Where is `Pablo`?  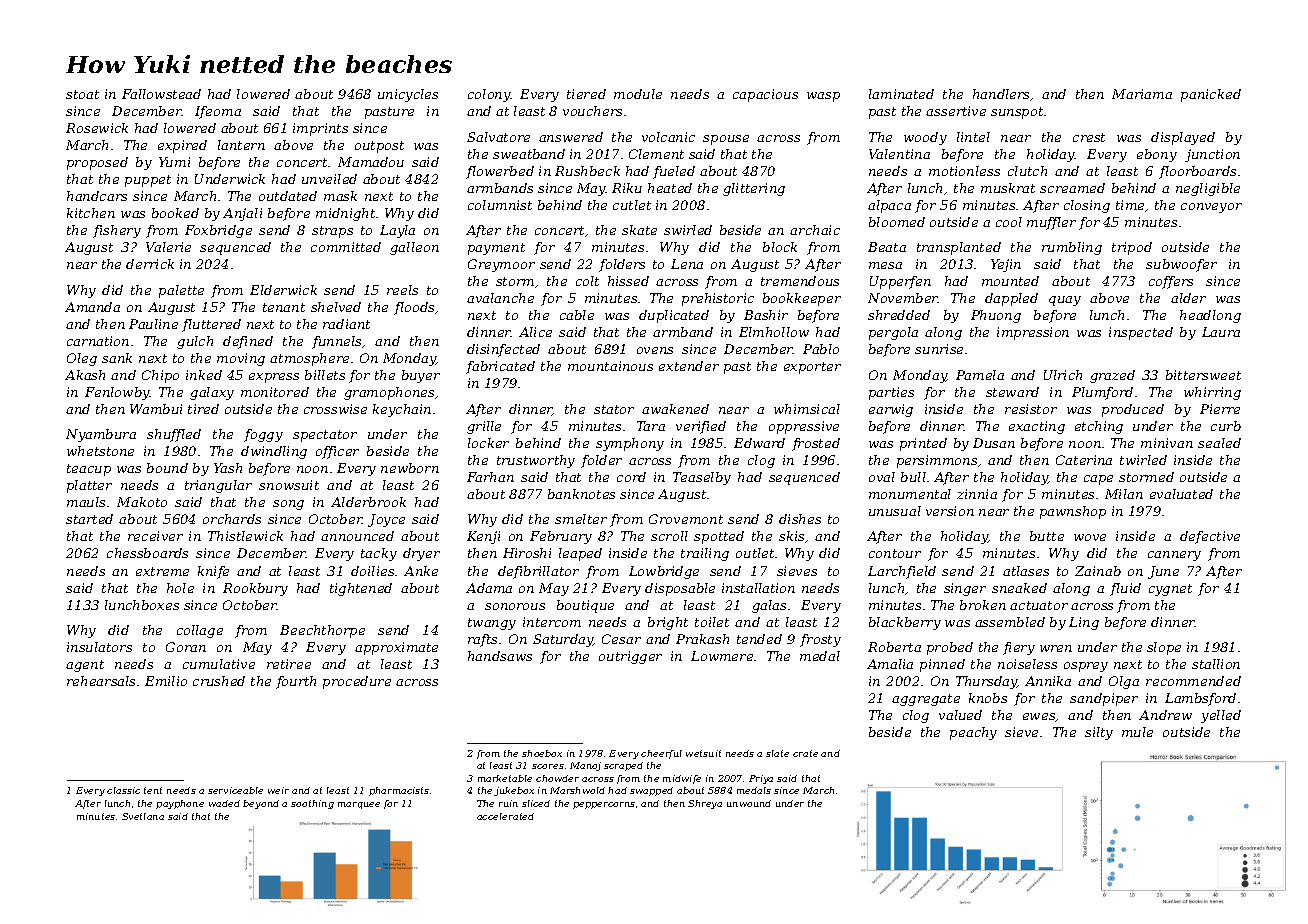
Pablo is located at coordinates (821, 349).
